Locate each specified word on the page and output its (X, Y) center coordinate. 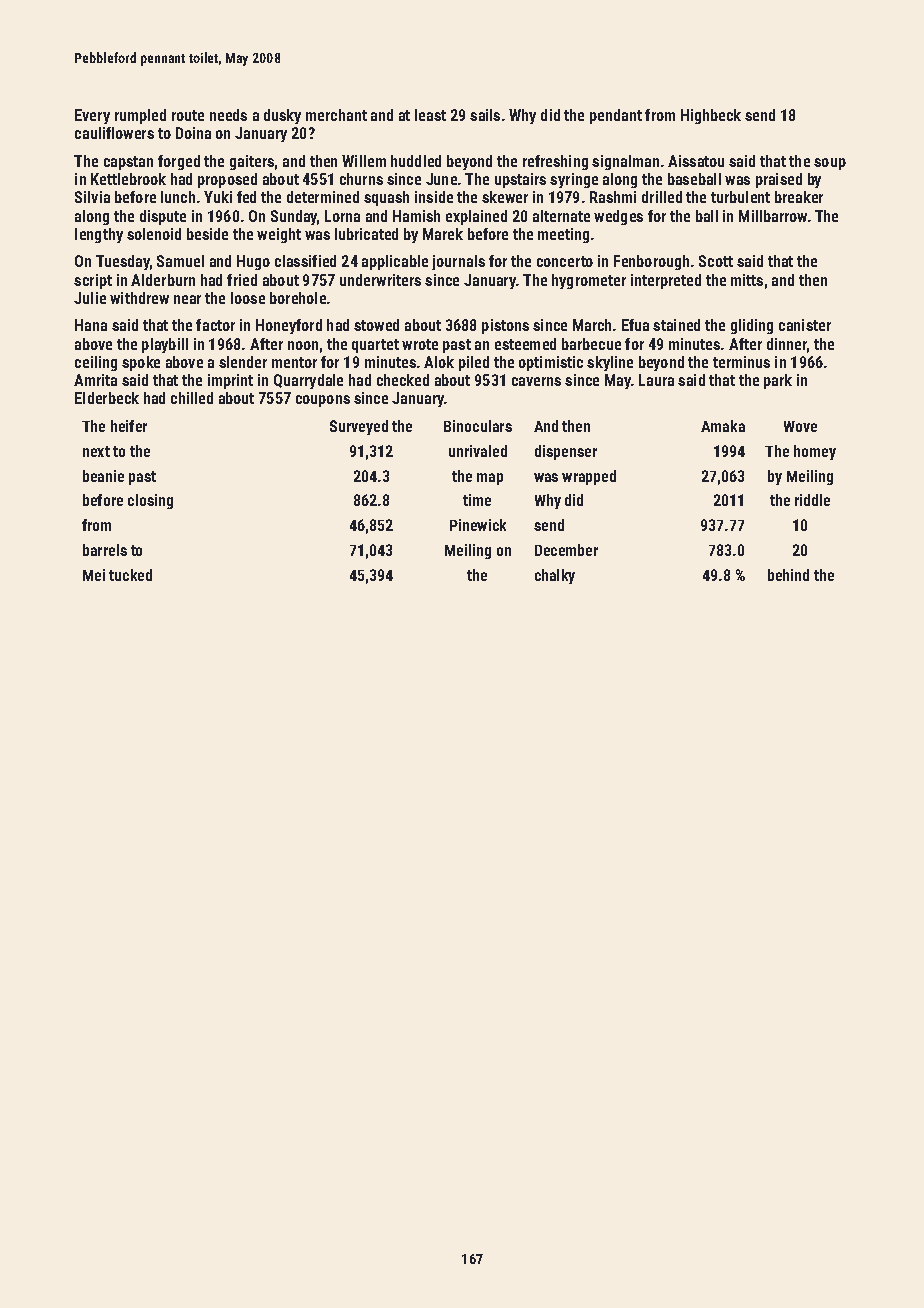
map (490, 479)
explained (476, 217)
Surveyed (359, 427)
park (778, 381)
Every (92, 116)
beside (207, 234)
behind (788, 575)
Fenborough (651, 262)
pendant (616, 116)
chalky (555, 576)
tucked (130, 575)
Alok (439, 362)
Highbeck (711, 116)
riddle (812, 500)
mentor (294, 362)
